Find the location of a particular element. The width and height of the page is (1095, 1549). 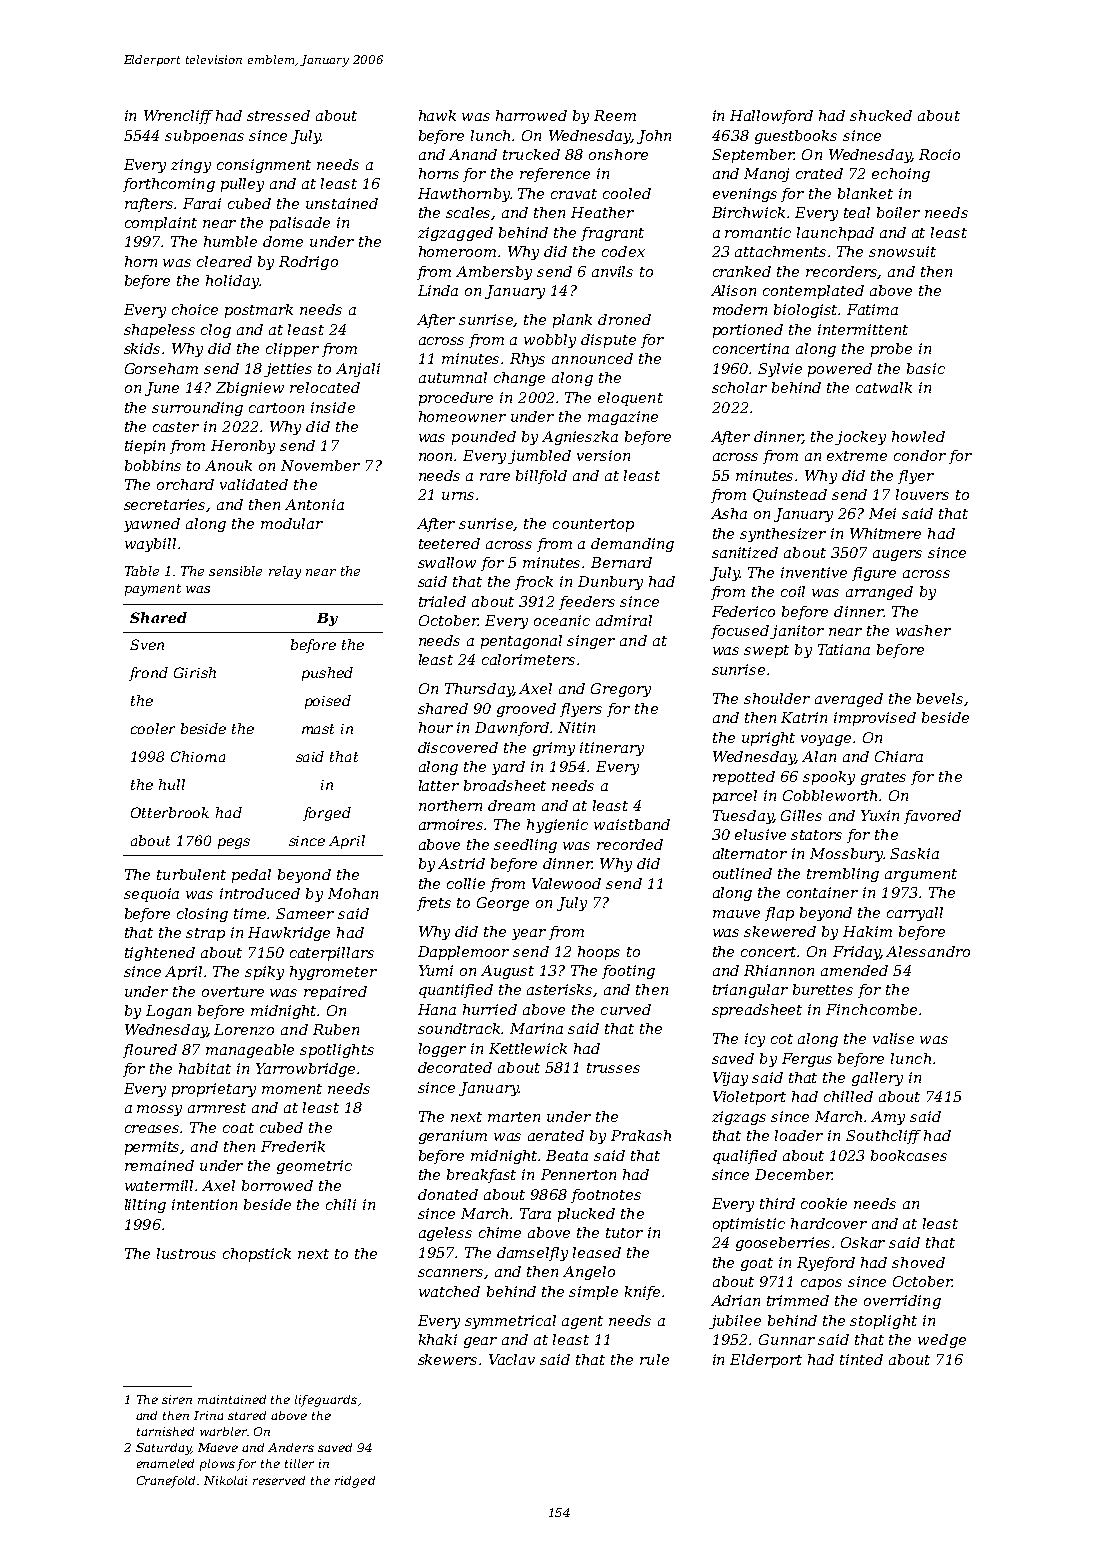

choice is located at coordinates (195, 309).
